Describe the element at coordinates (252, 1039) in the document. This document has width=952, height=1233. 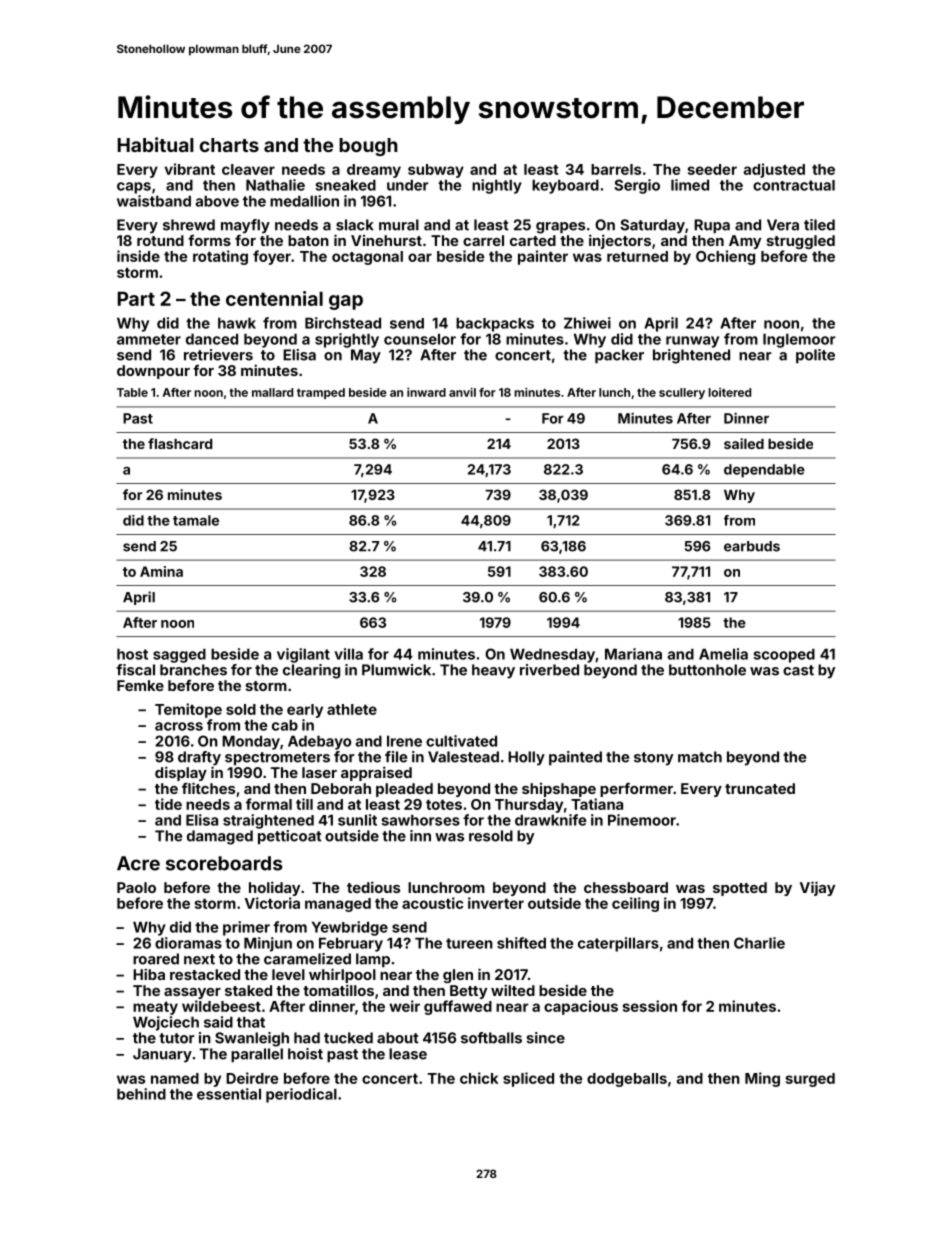
I see `Swanleigh` at that location.
